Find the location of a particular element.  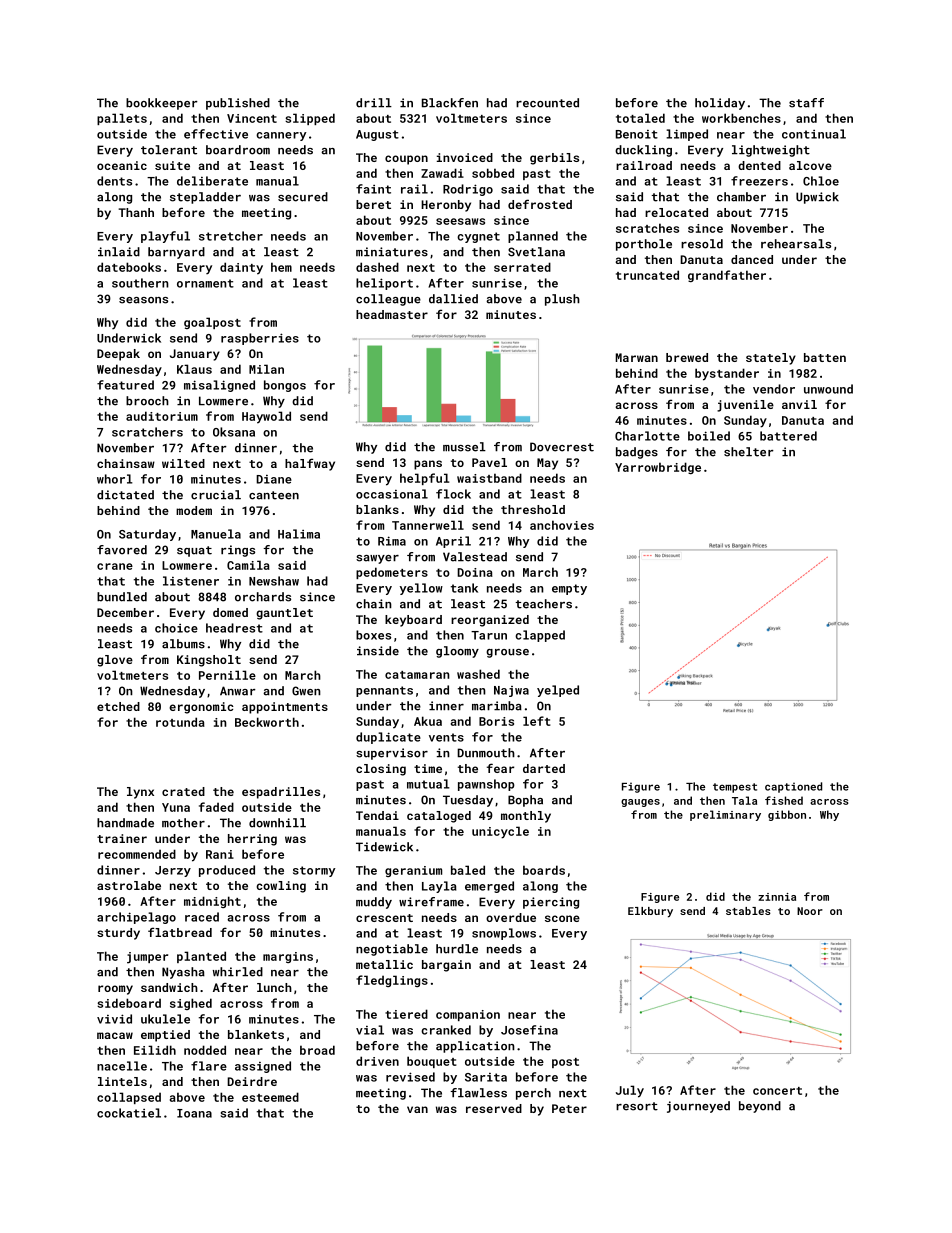

fear is located at coordinates (500, 768).
